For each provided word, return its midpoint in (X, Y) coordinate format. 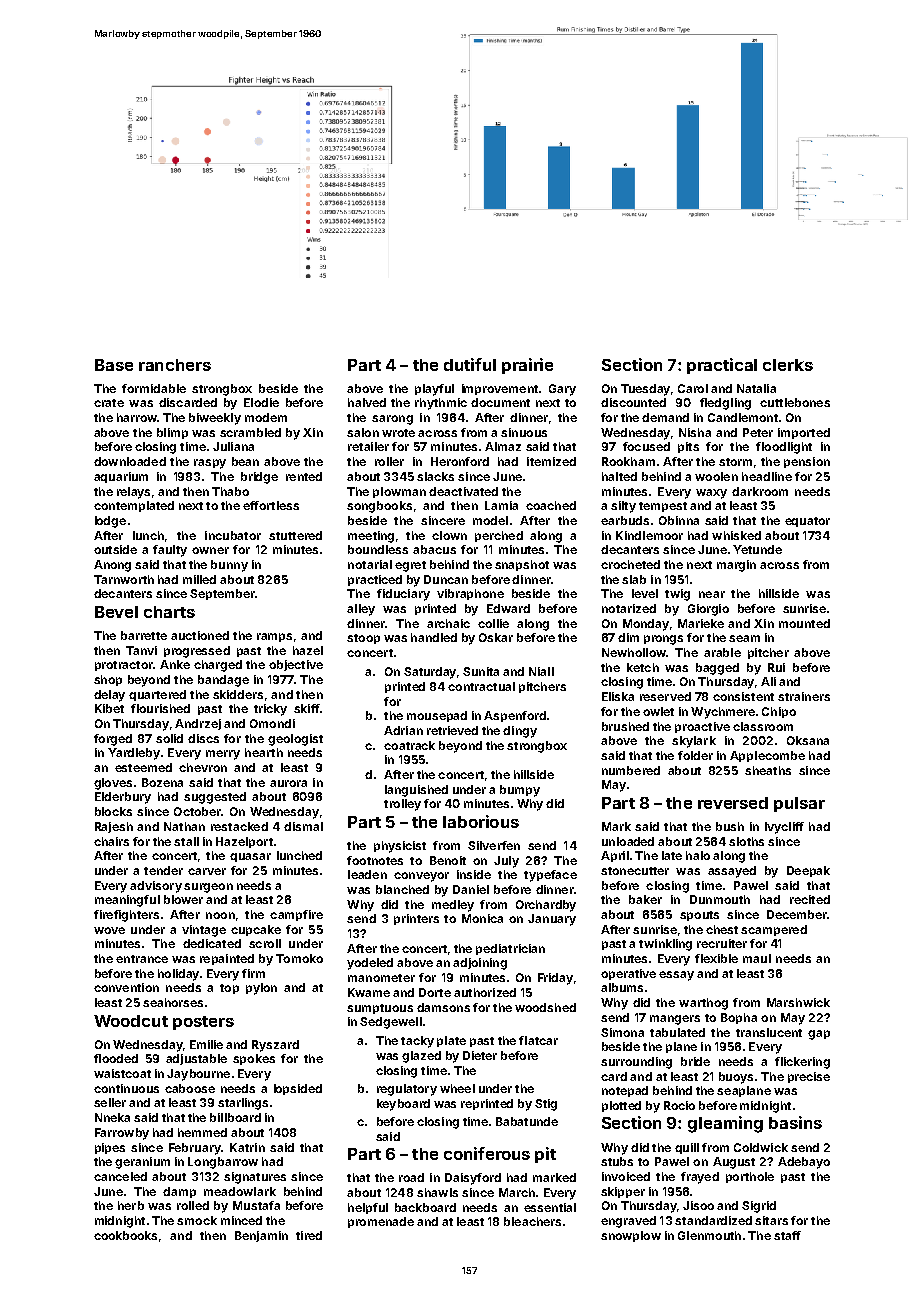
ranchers (175, 365)
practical (722, 366)
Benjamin (261, 1236)
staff (787, 1235)
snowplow (631, 1236)
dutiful (470, 364)
